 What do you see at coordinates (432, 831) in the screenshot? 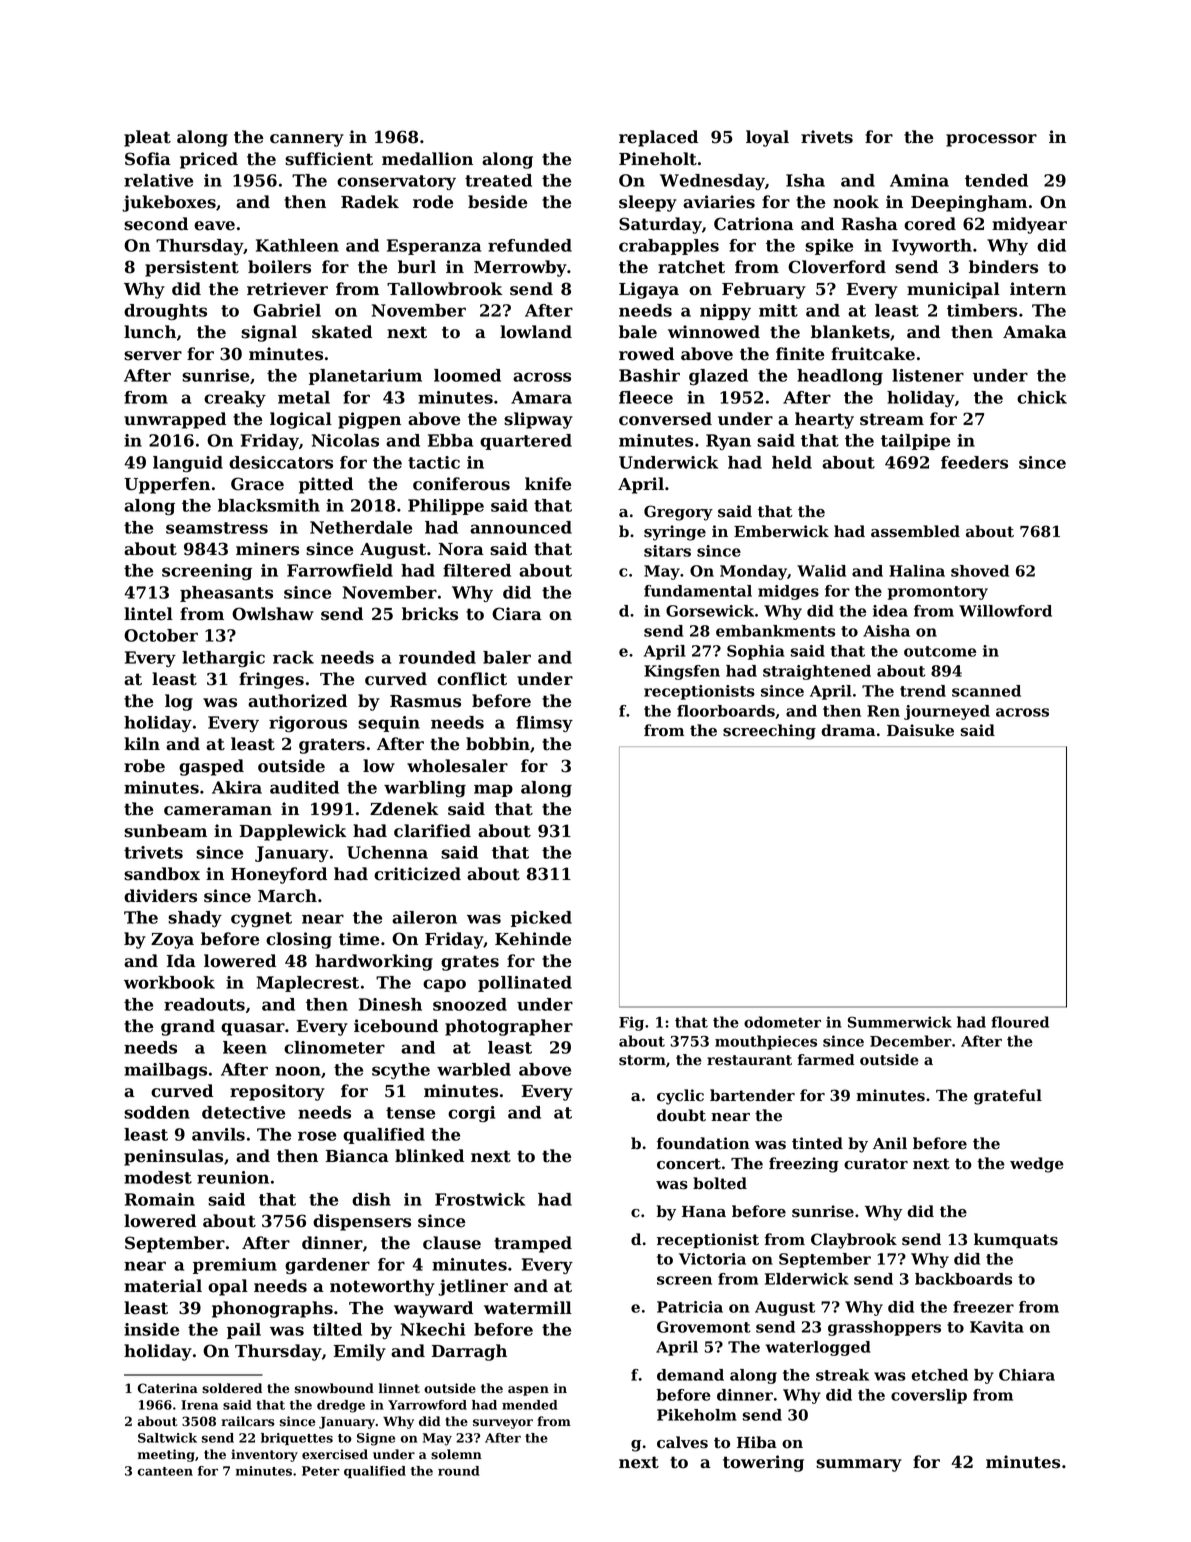
I see `clarified` at bounding box center [432, 831].
